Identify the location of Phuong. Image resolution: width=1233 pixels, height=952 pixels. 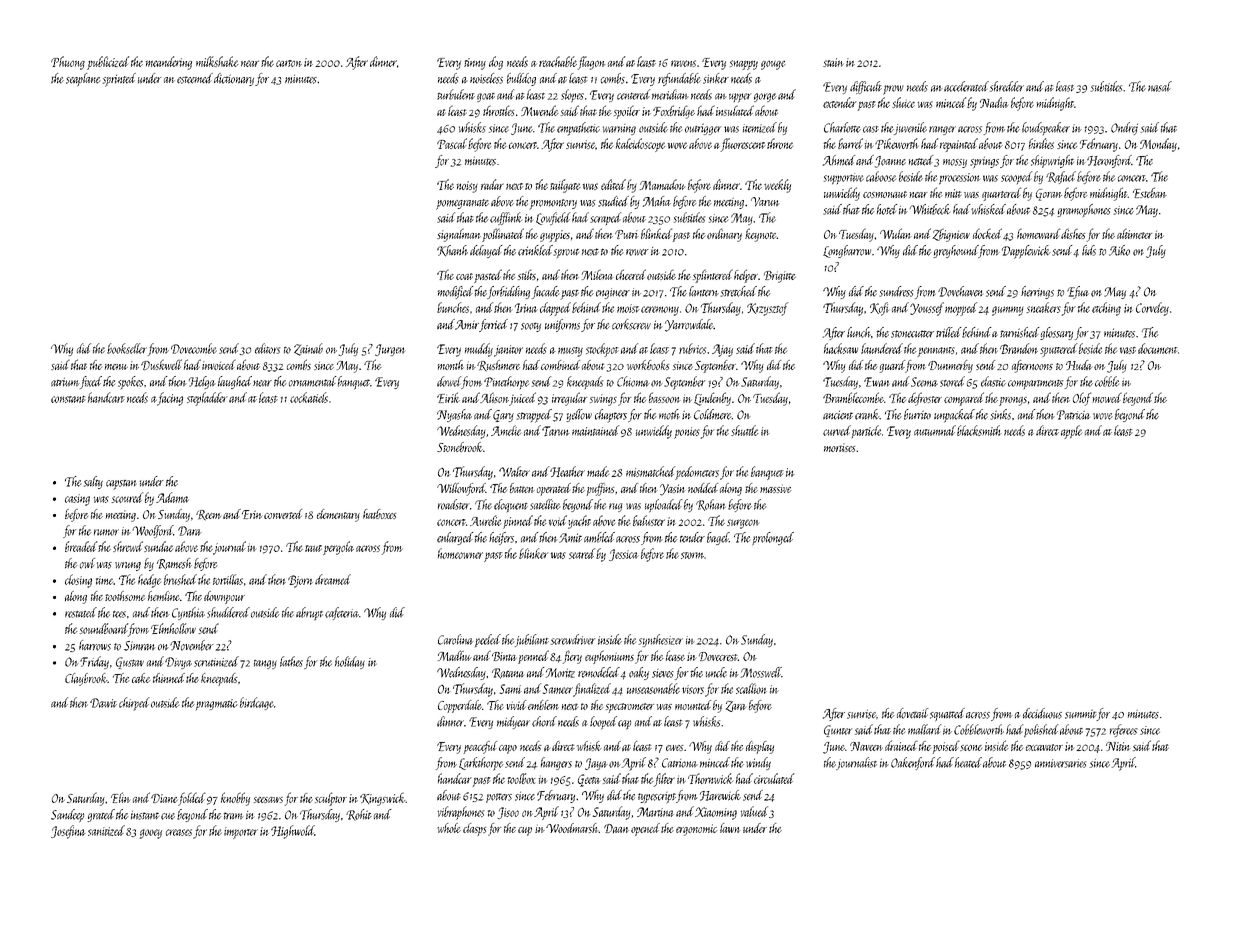
(68, 63).
